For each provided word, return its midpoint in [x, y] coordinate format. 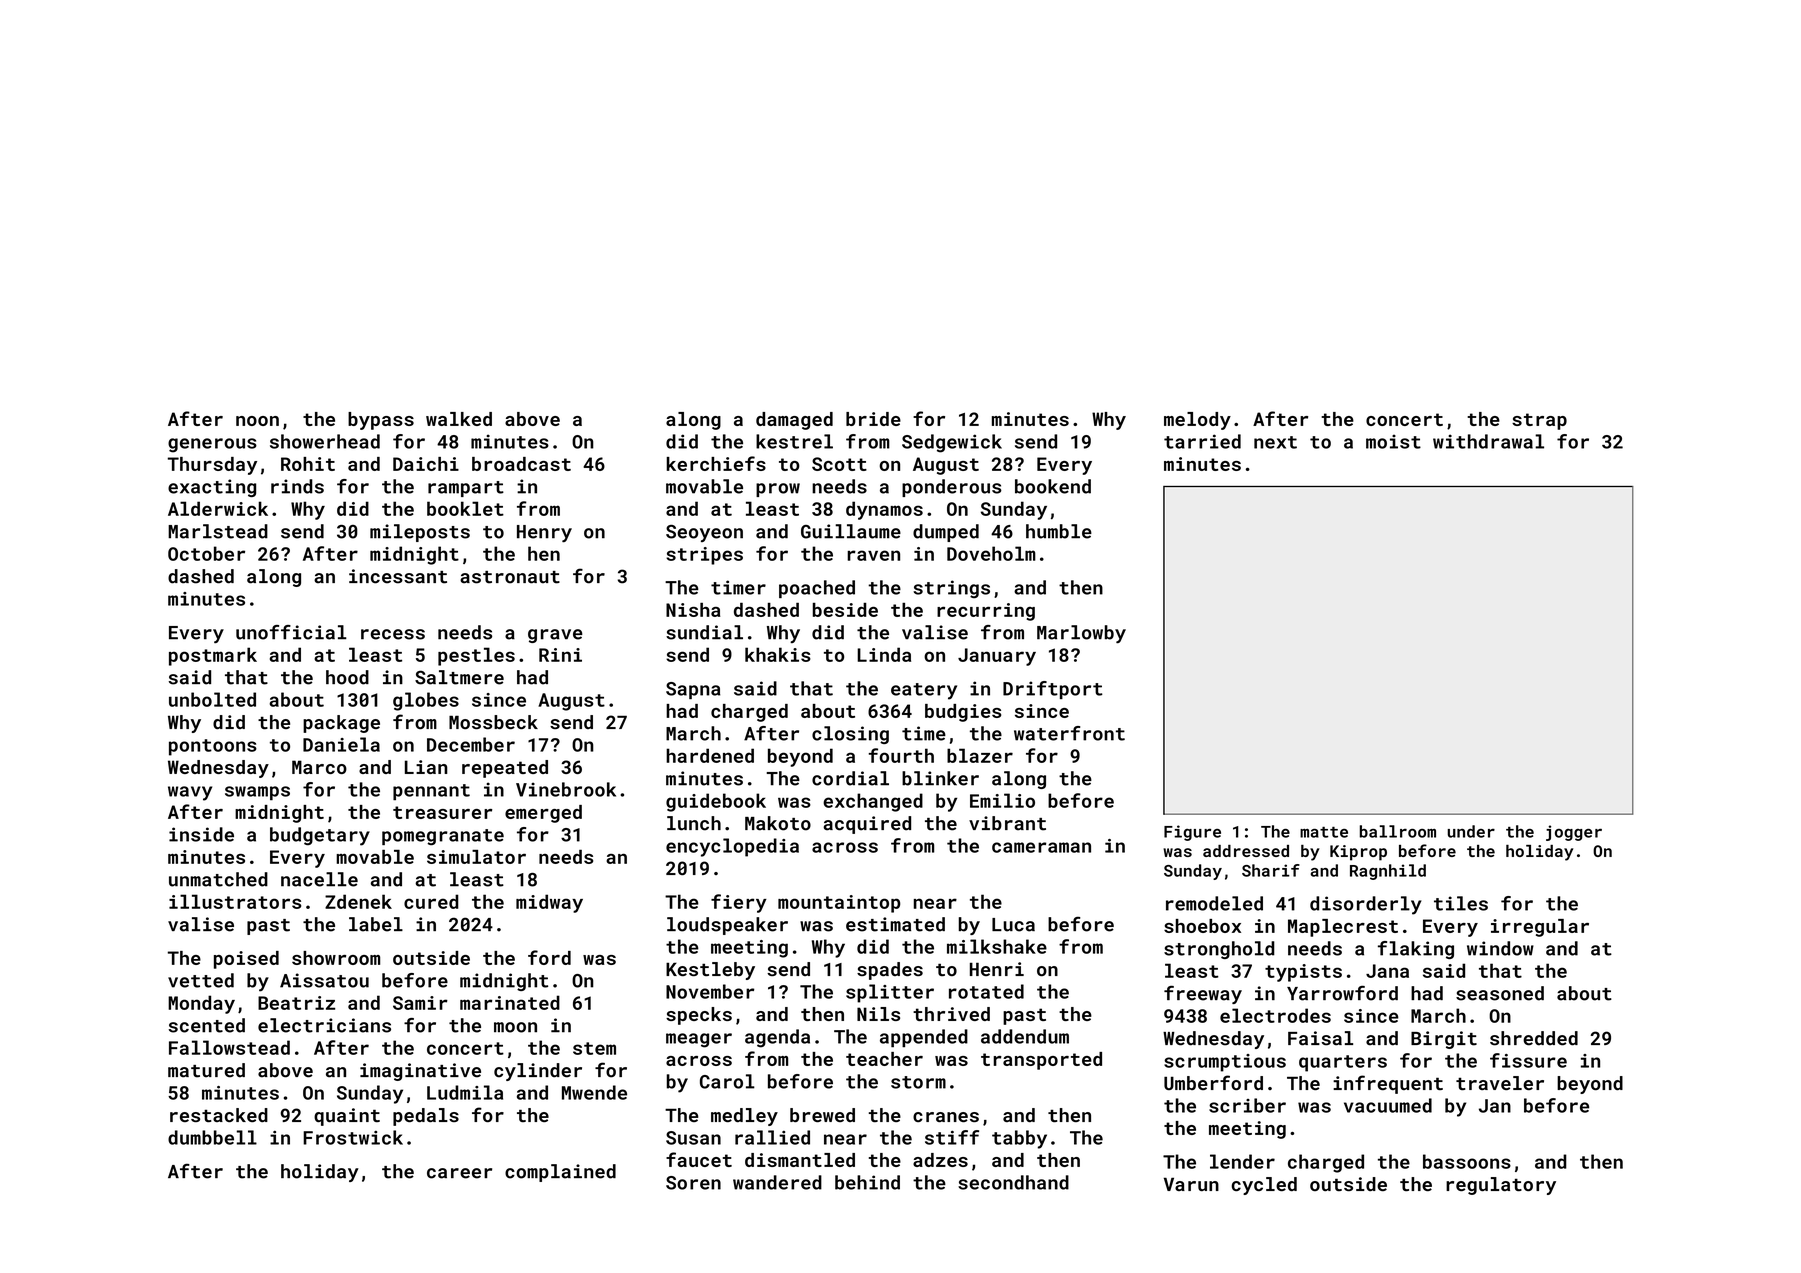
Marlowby [1081, 634]
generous [212, 445]
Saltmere [459, 677]
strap [1539, 421]
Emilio [1002, 800]
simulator [476, 857]
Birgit [1444, 1040]
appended [924, 1038]
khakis [778, 654]
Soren [693, 1183]
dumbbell [212, 1137]
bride [873, 419]
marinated [510, 1002]
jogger [1574, 833]
